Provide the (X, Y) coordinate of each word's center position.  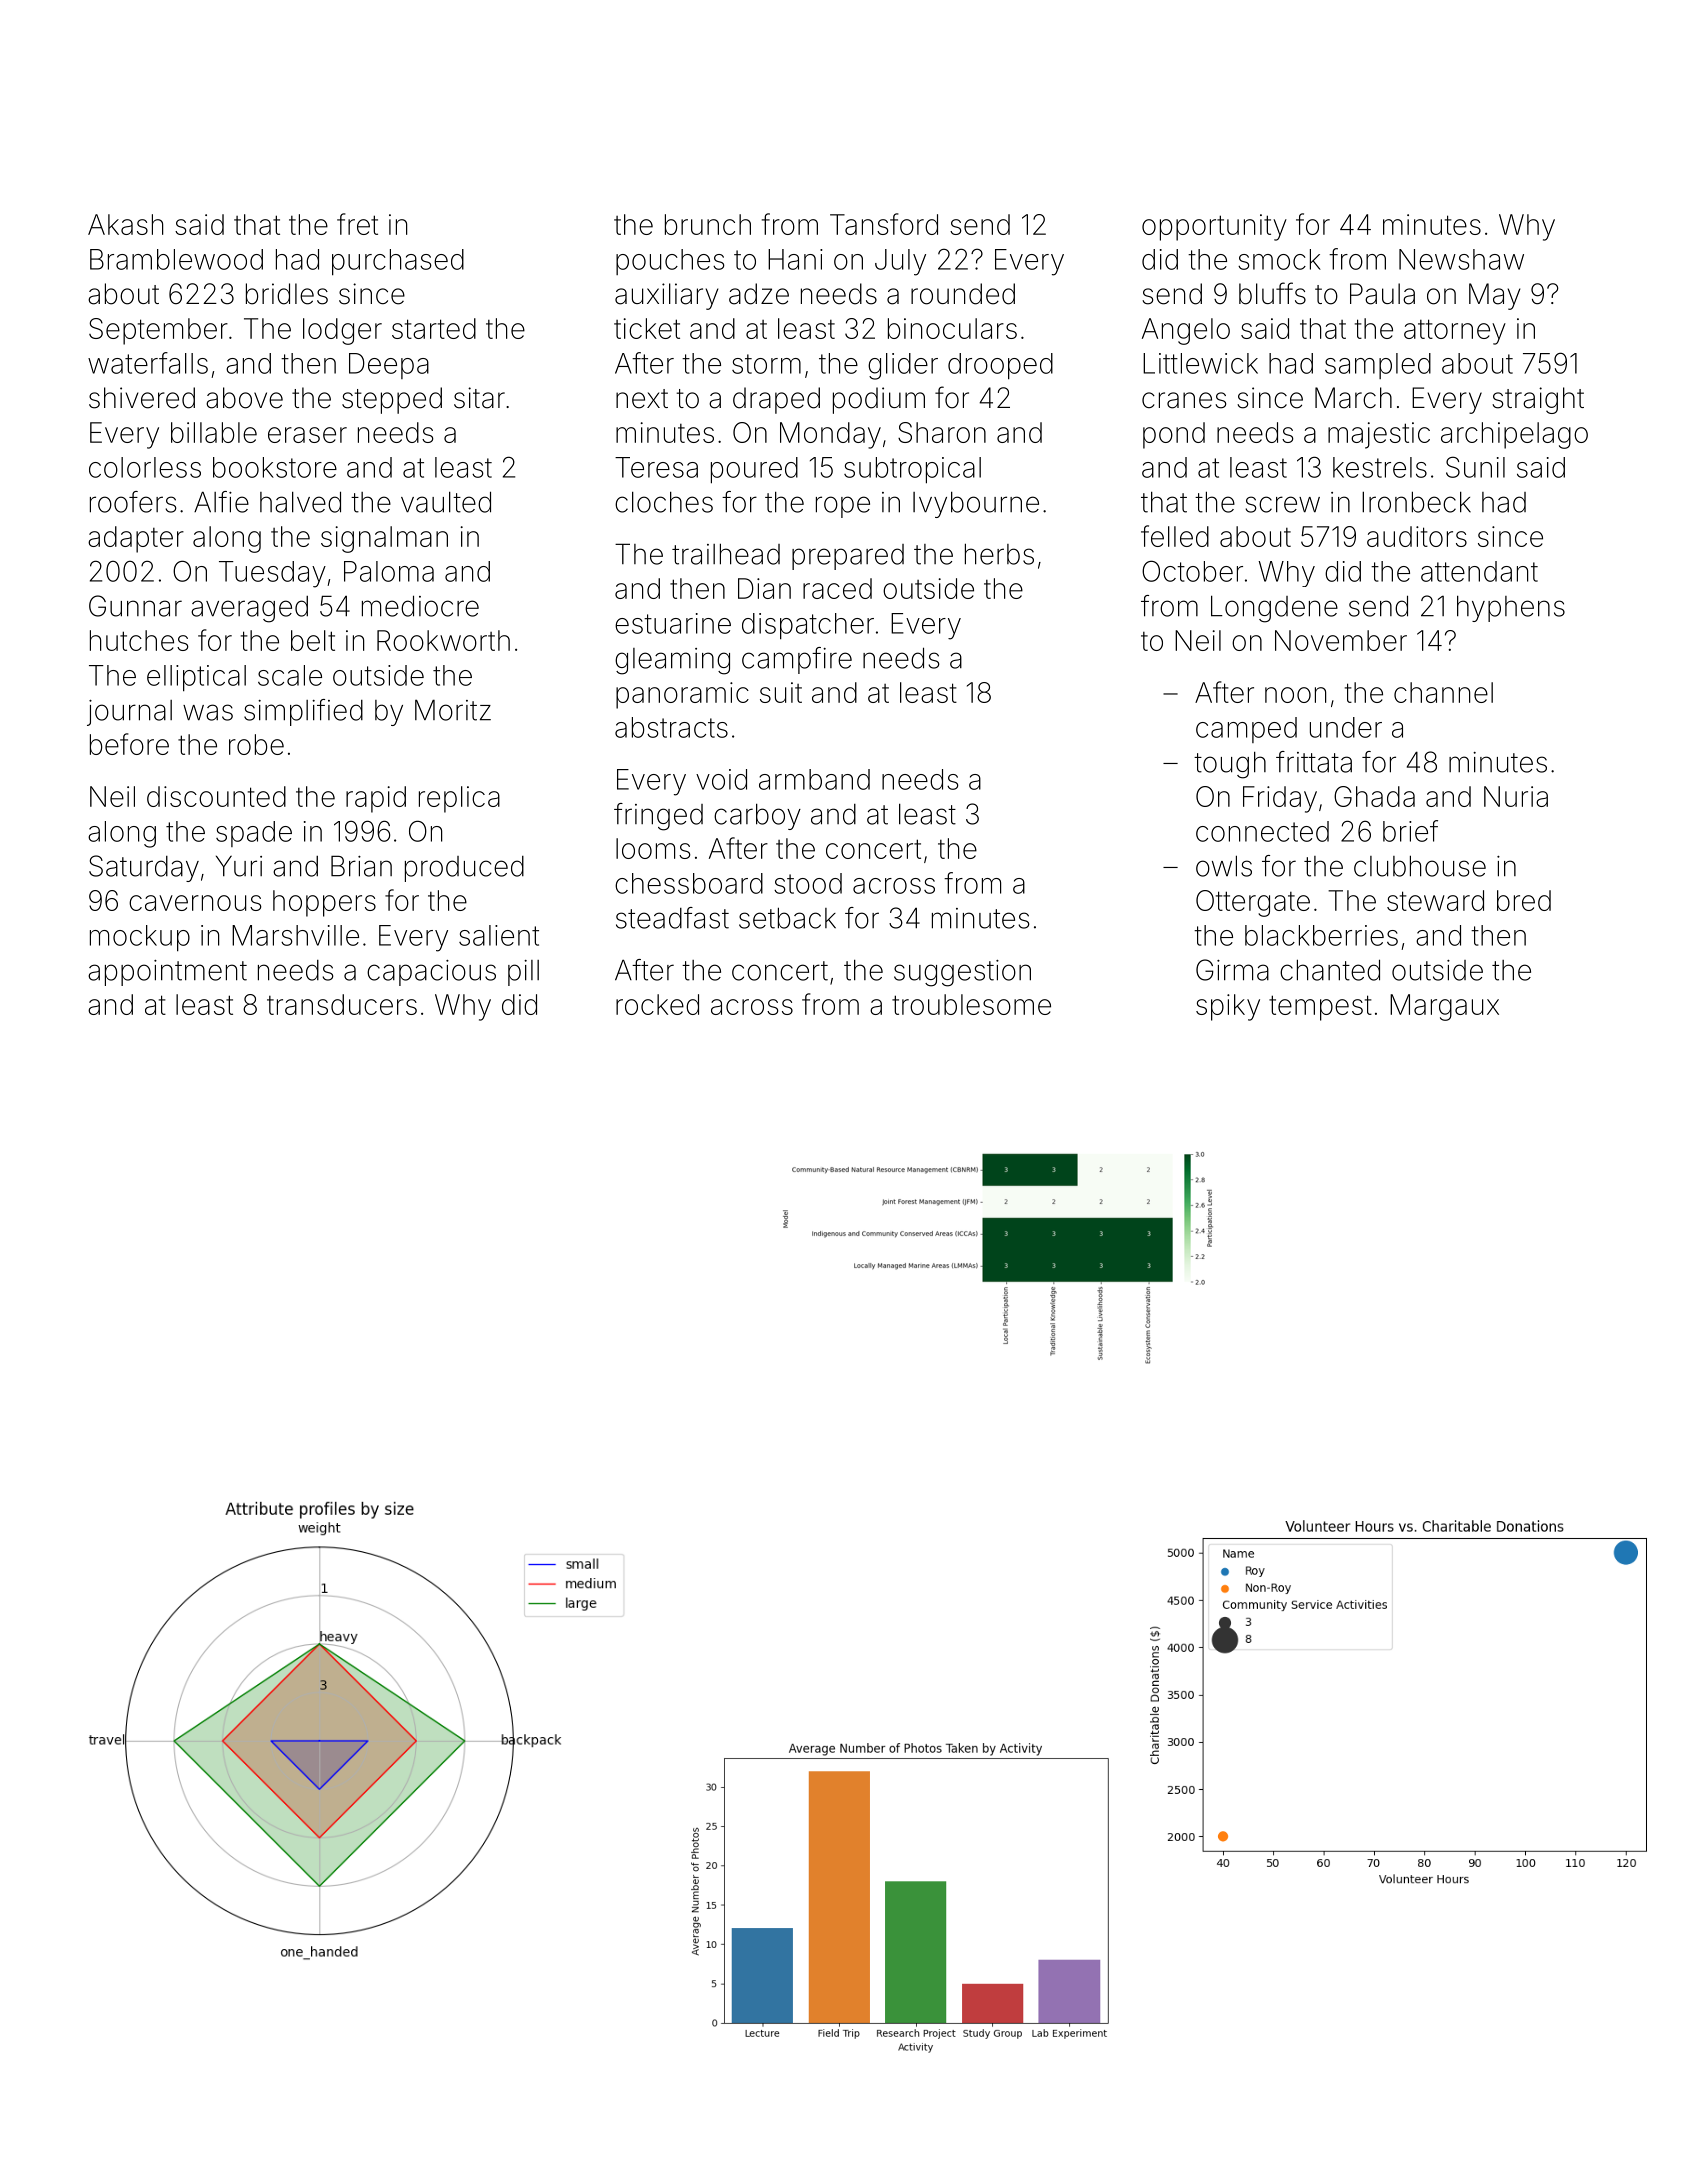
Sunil (1475, 467)
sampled (1378, 366)
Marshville (295, 935)
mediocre (420, 606)
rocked (657, 1004)
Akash (125, 224)
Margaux (1444, 1007)
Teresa (656, 467)
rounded (963, 294)
